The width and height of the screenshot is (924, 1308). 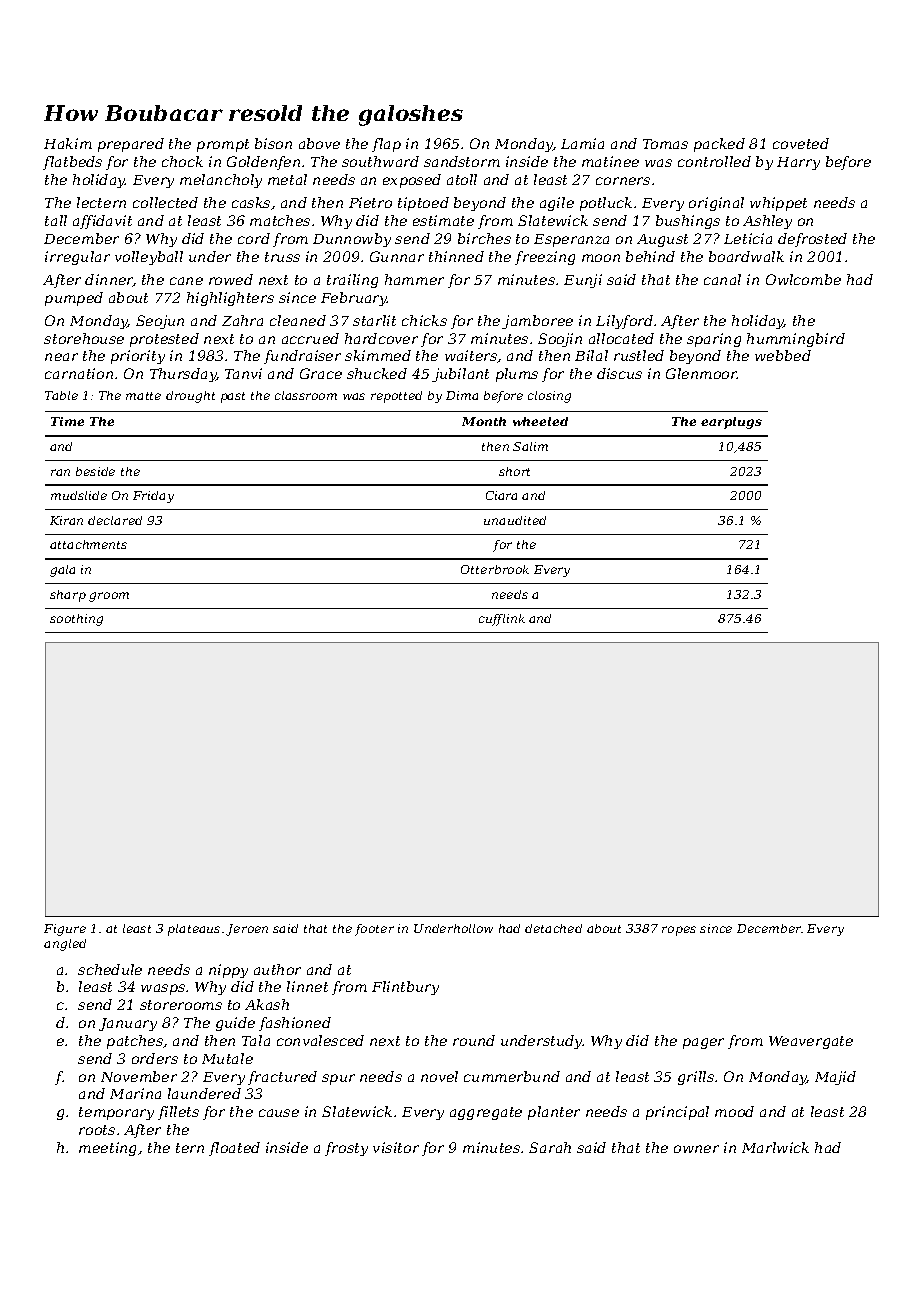 I want to click on repotted, so click(x=396, y=397).
